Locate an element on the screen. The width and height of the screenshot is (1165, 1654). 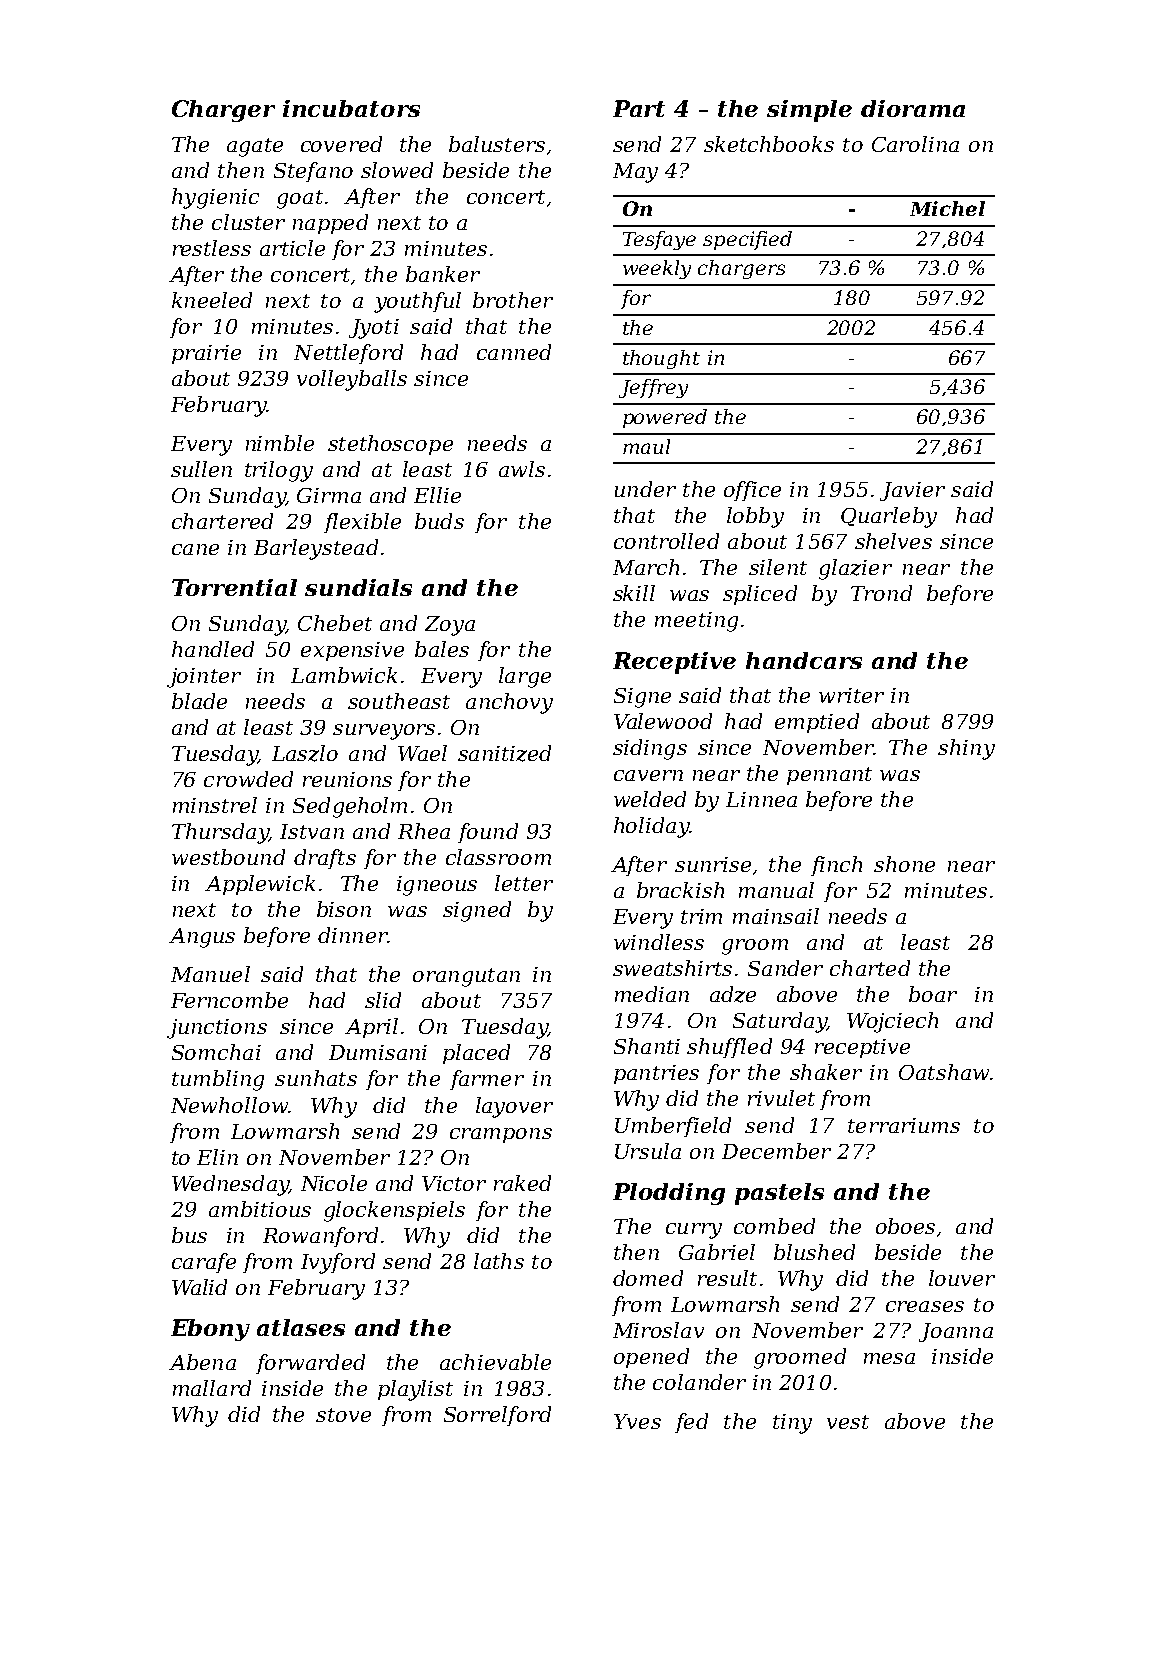
Nettleford is located at coordinates (348, 354).
